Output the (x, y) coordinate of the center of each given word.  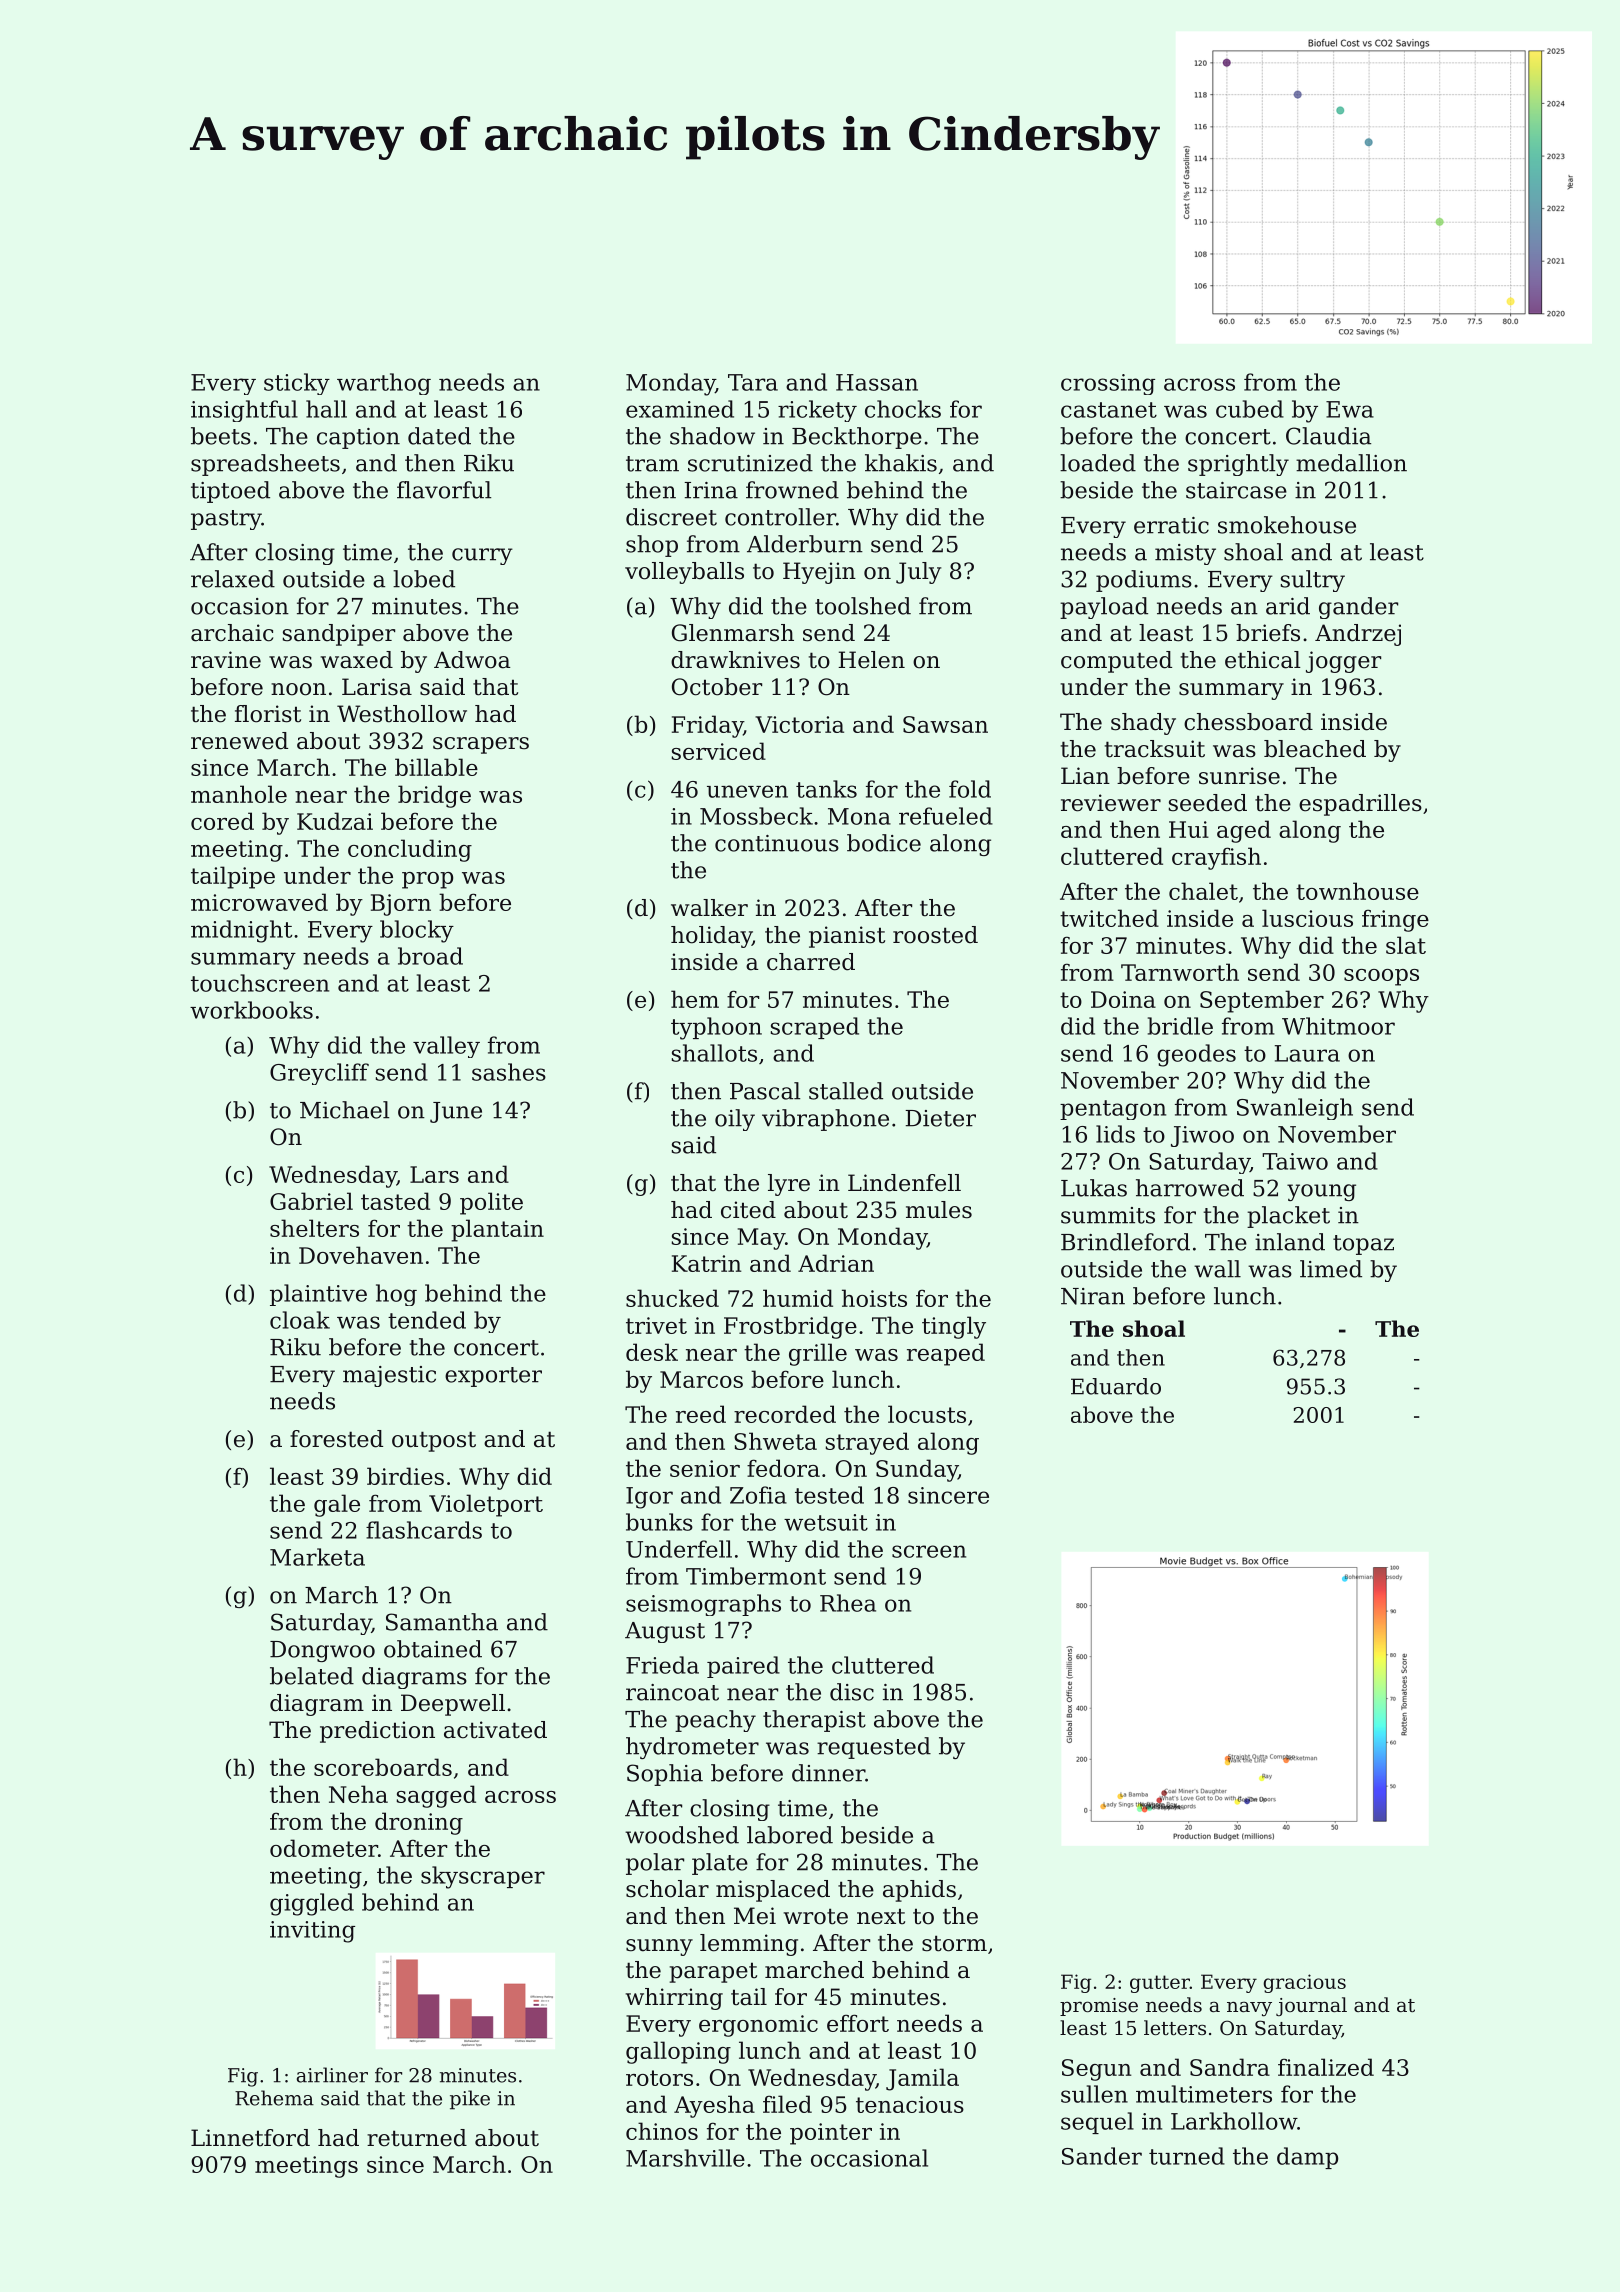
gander (1358, 608)
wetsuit (826, 1522)
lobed (424, 579)
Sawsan (945, 724)
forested (336, 1439)
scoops (1381, 977)
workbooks (251, 1010)
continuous (777, 843)
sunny (659, 1947)
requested (874, 1748)
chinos (662, 2131)
